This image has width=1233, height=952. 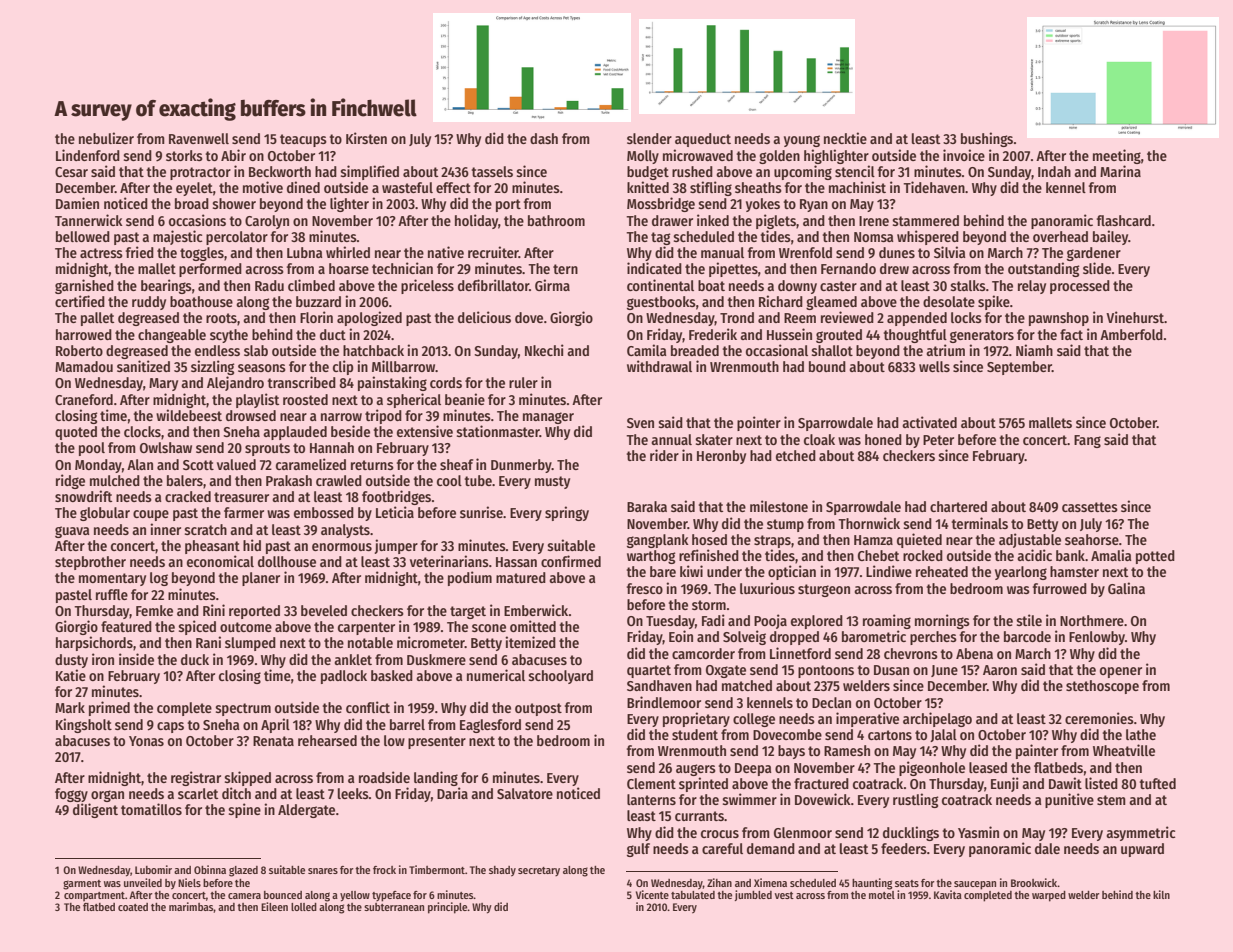 I want to click on Kirsten, so click(x=366, y=138).
